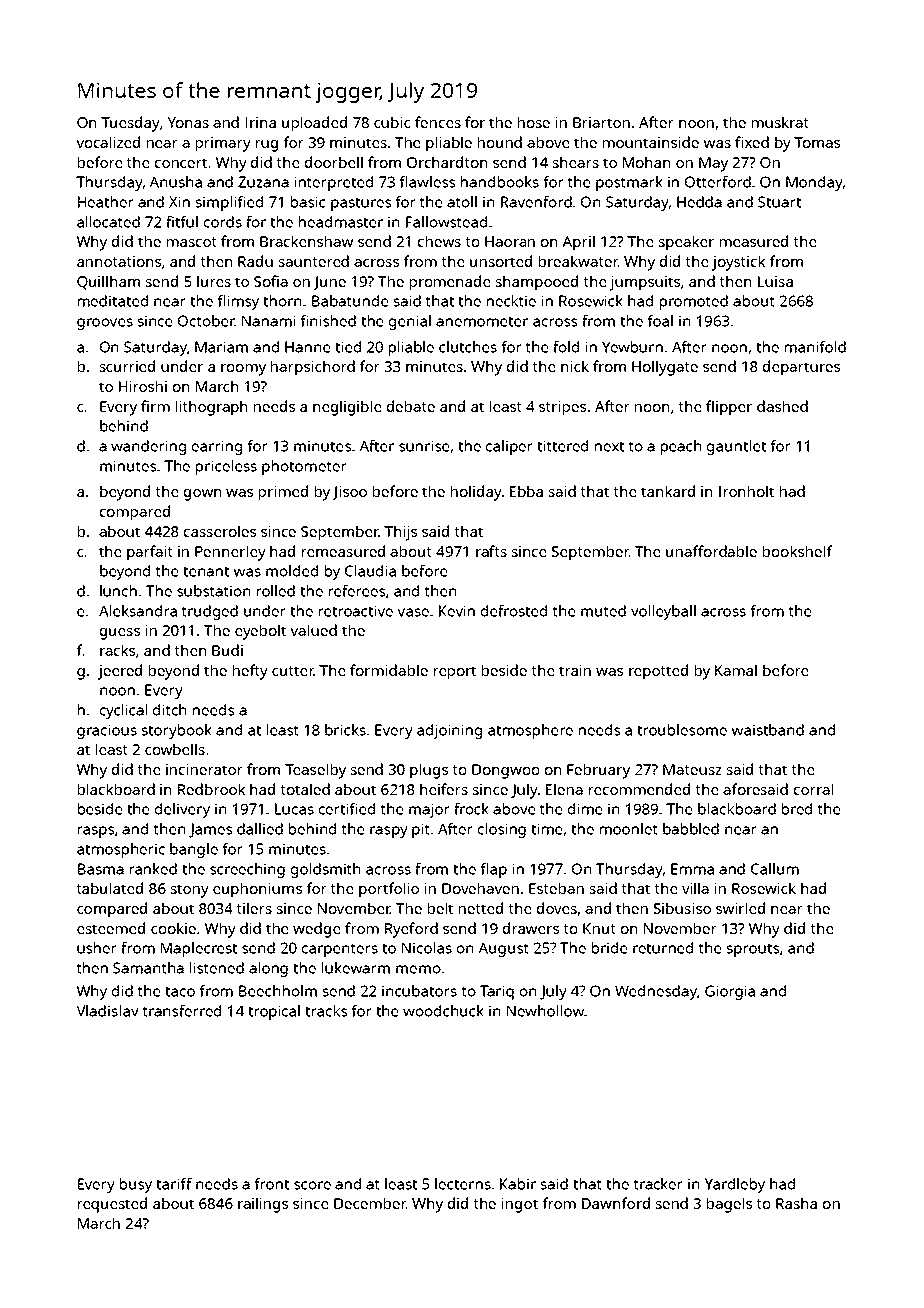 This image has height=1308, width=924. What do you see at coordinates (223, 222) in the image?
I see `cords` at bounding box center [223, 222].
